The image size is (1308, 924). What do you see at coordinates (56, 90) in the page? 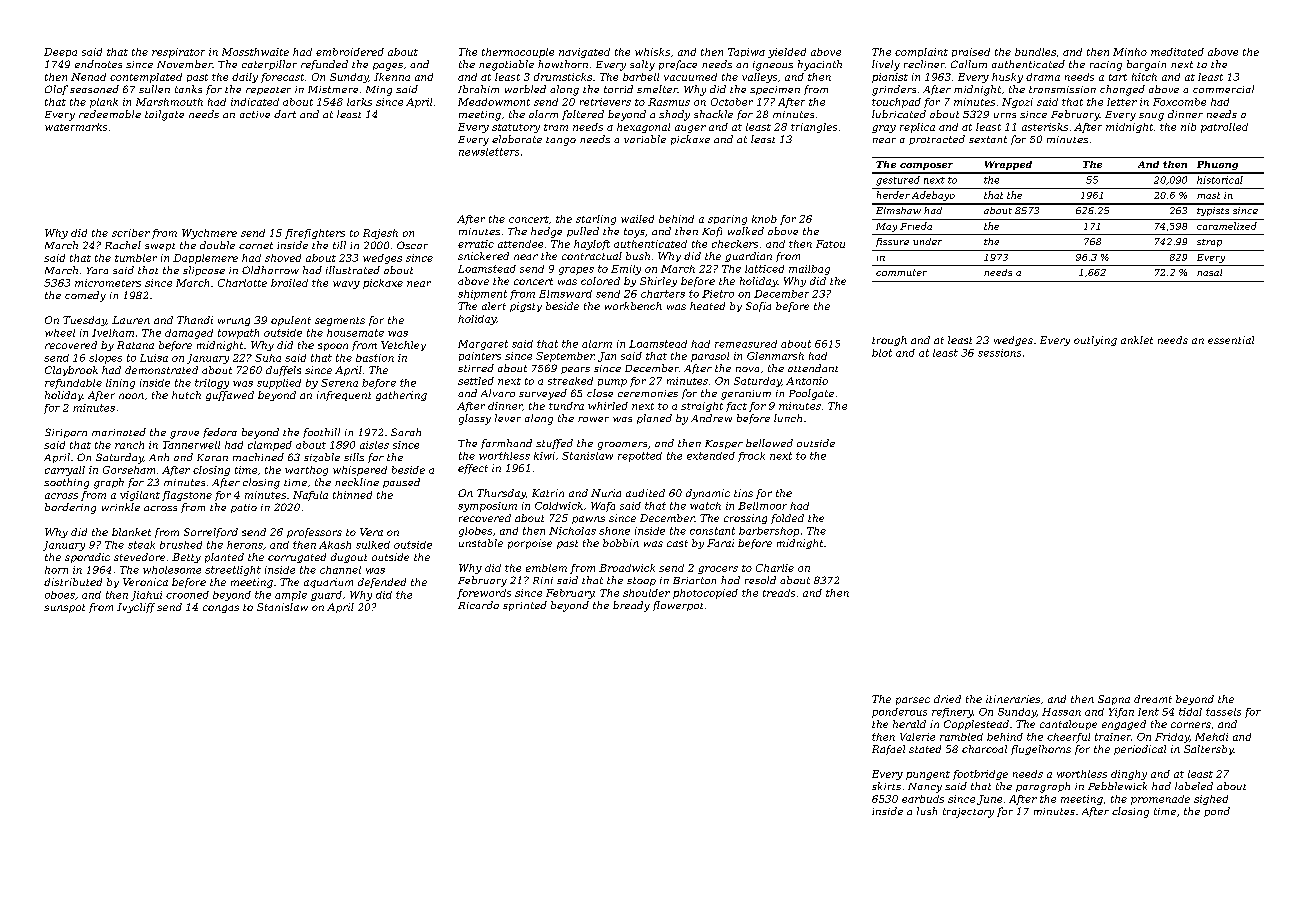
I see `Olof` at bounding box center [56, 90].
